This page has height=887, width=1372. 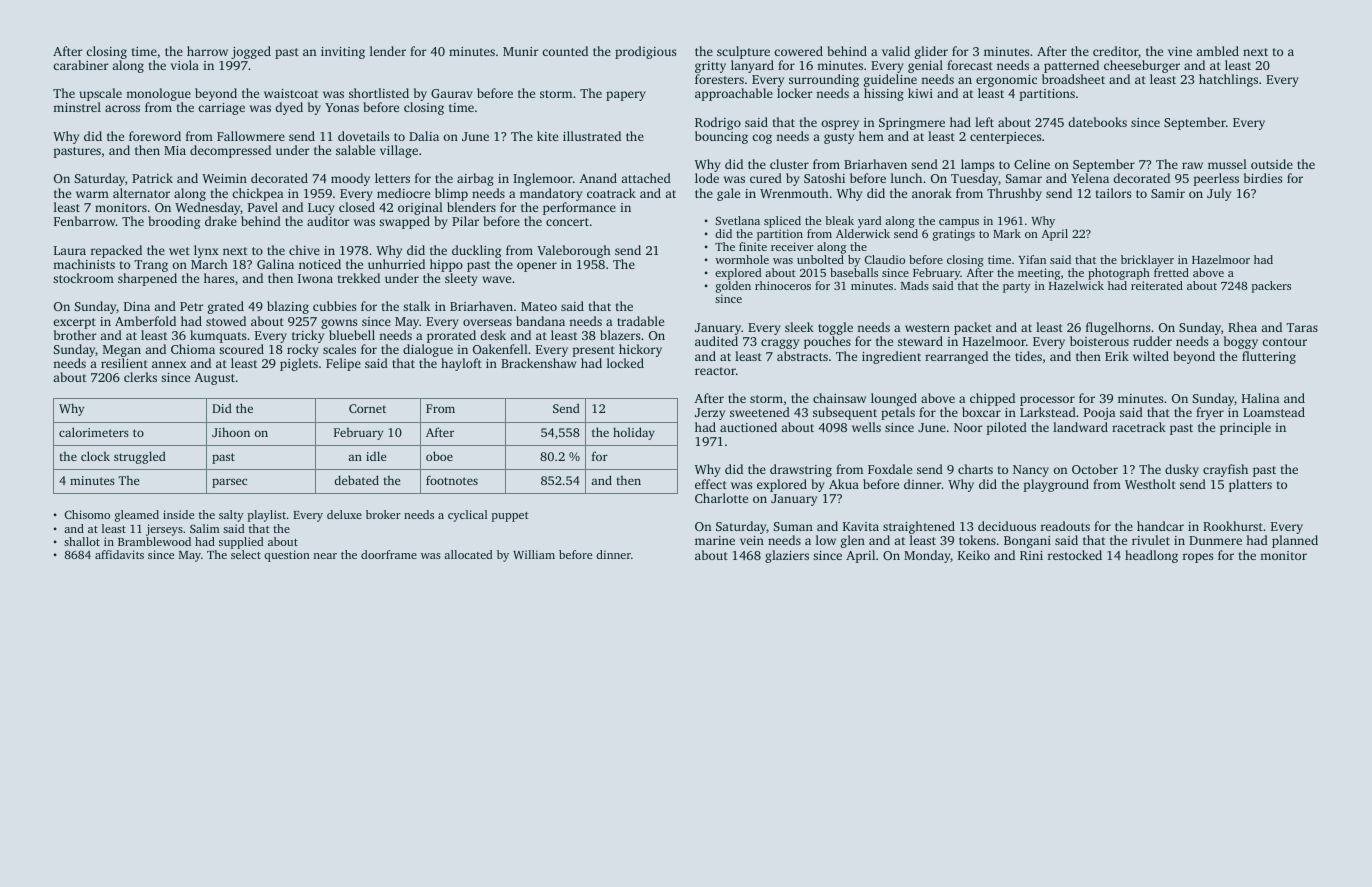 I want to click on harrow, so click(x=207, y=51).
